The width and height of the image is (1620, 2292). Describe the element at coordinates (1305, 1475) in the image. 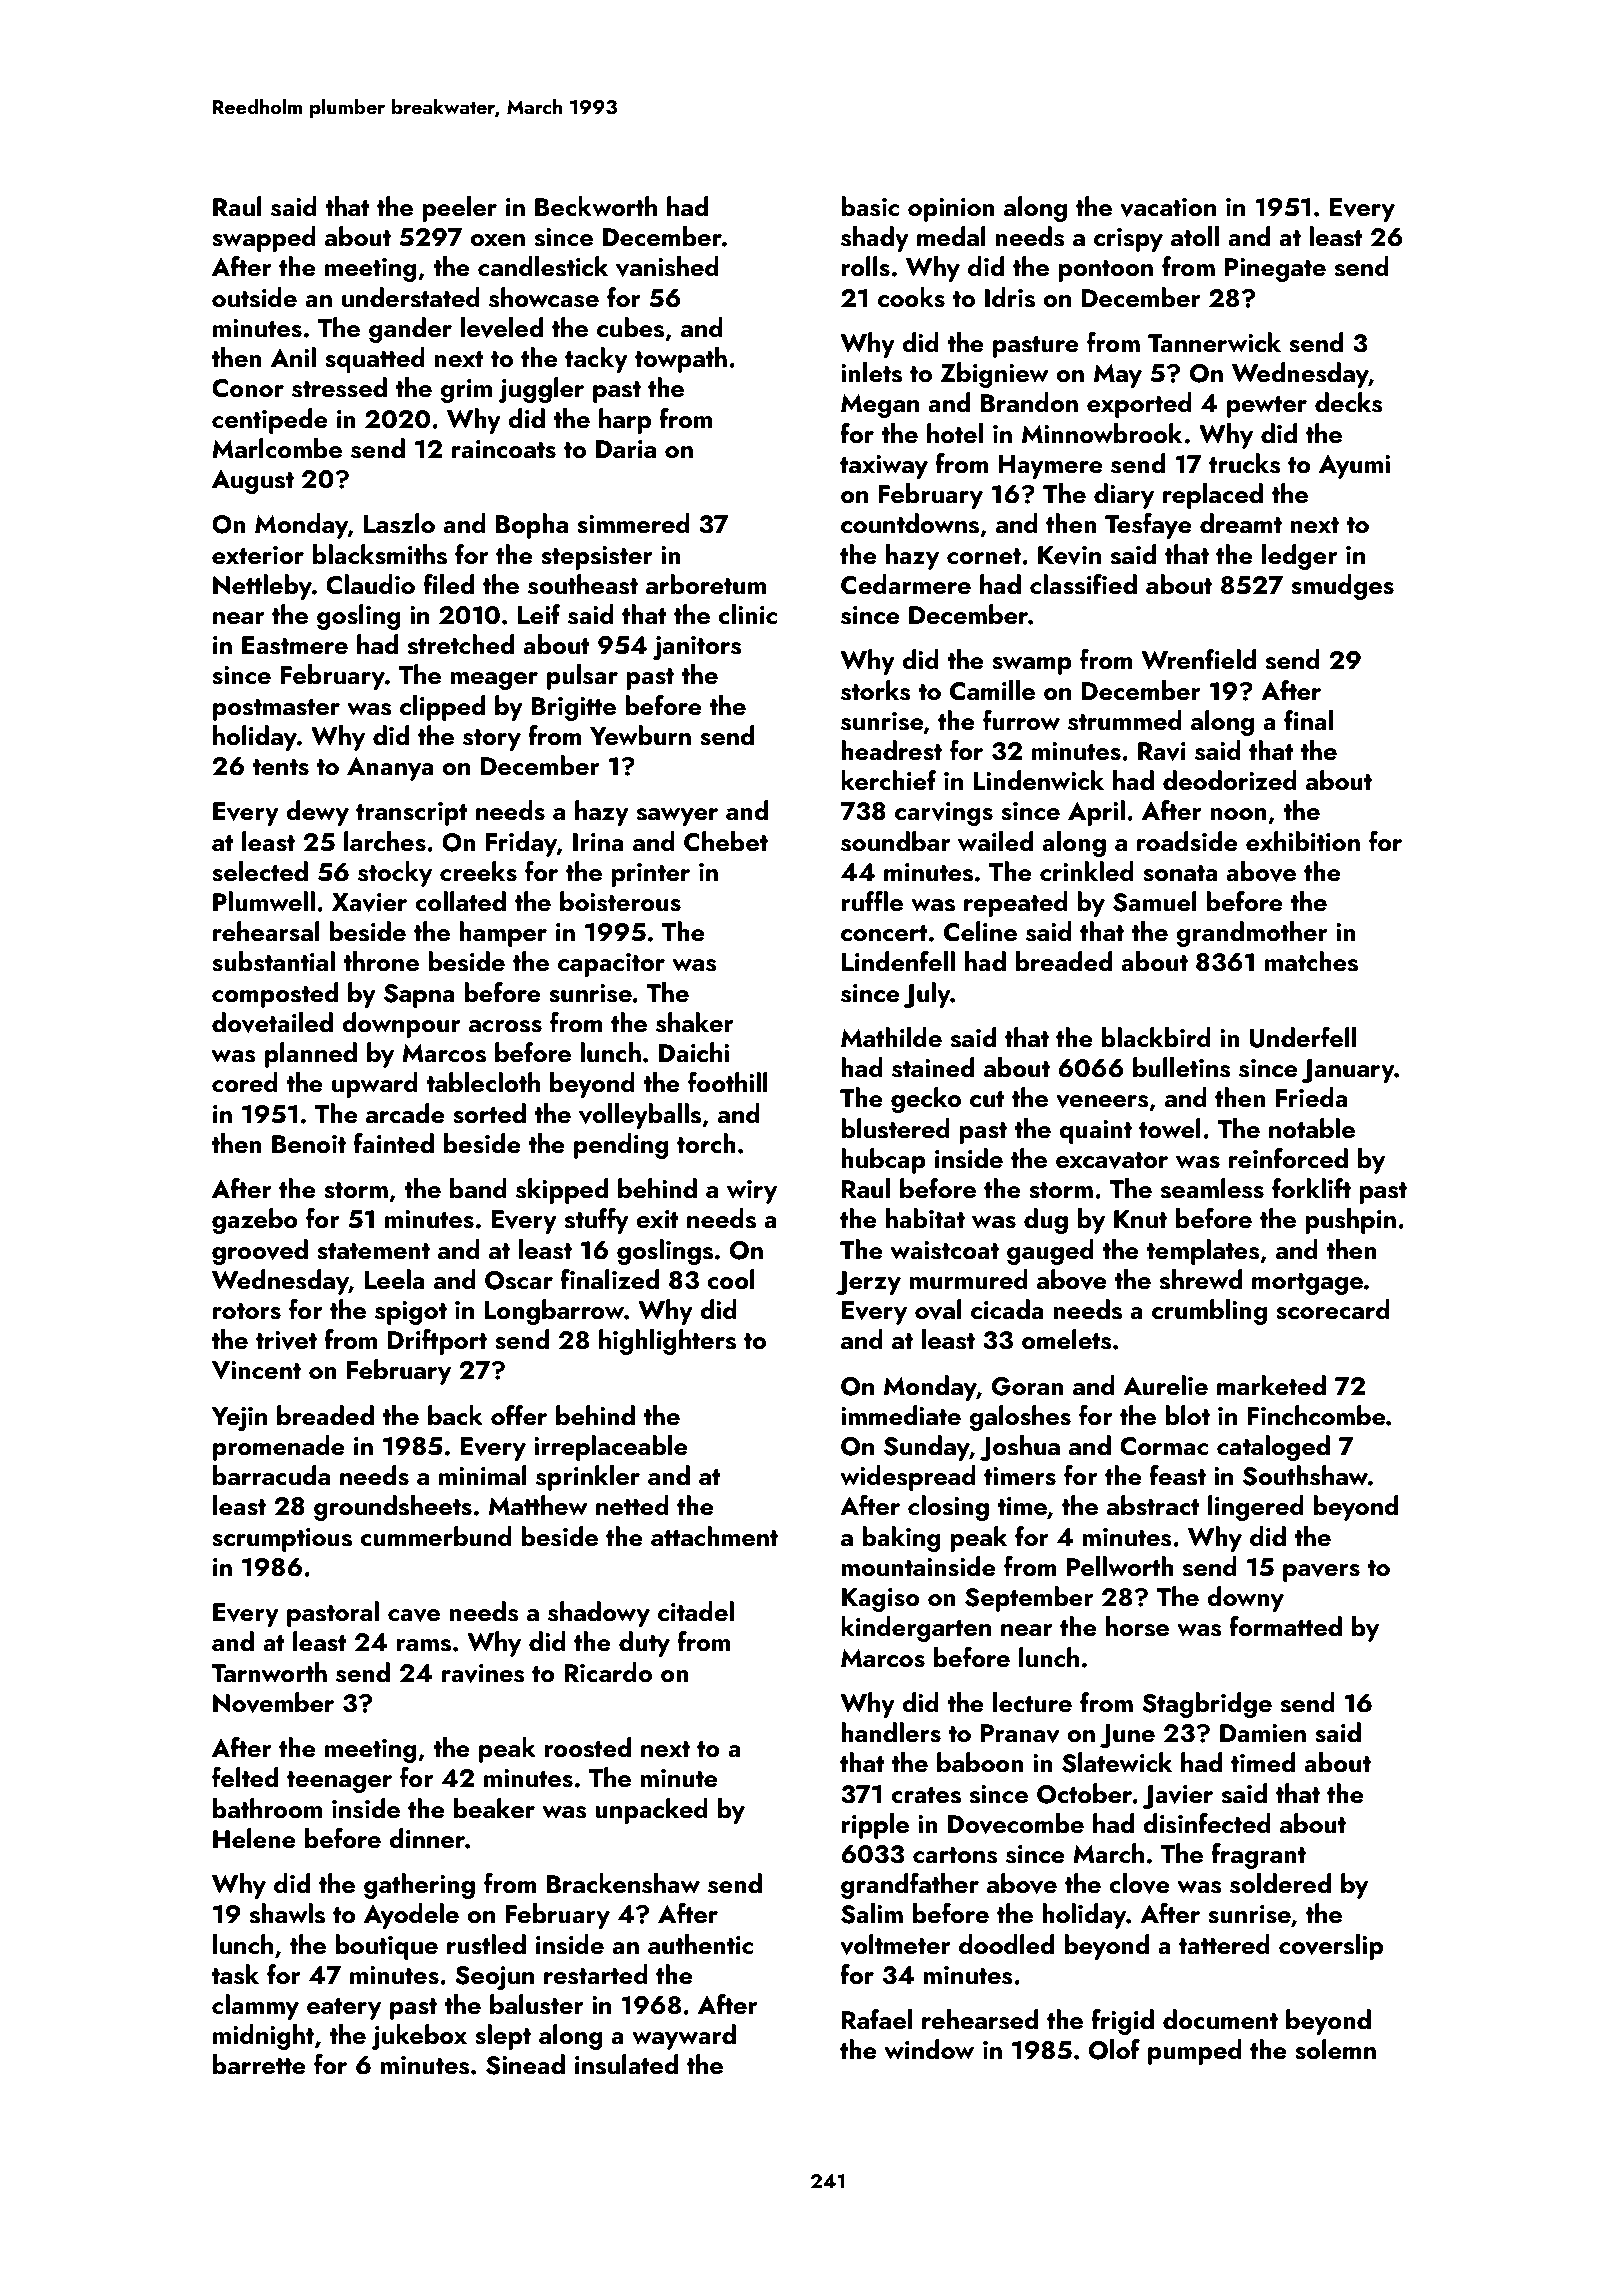

I see `Southshaw` at that location.
